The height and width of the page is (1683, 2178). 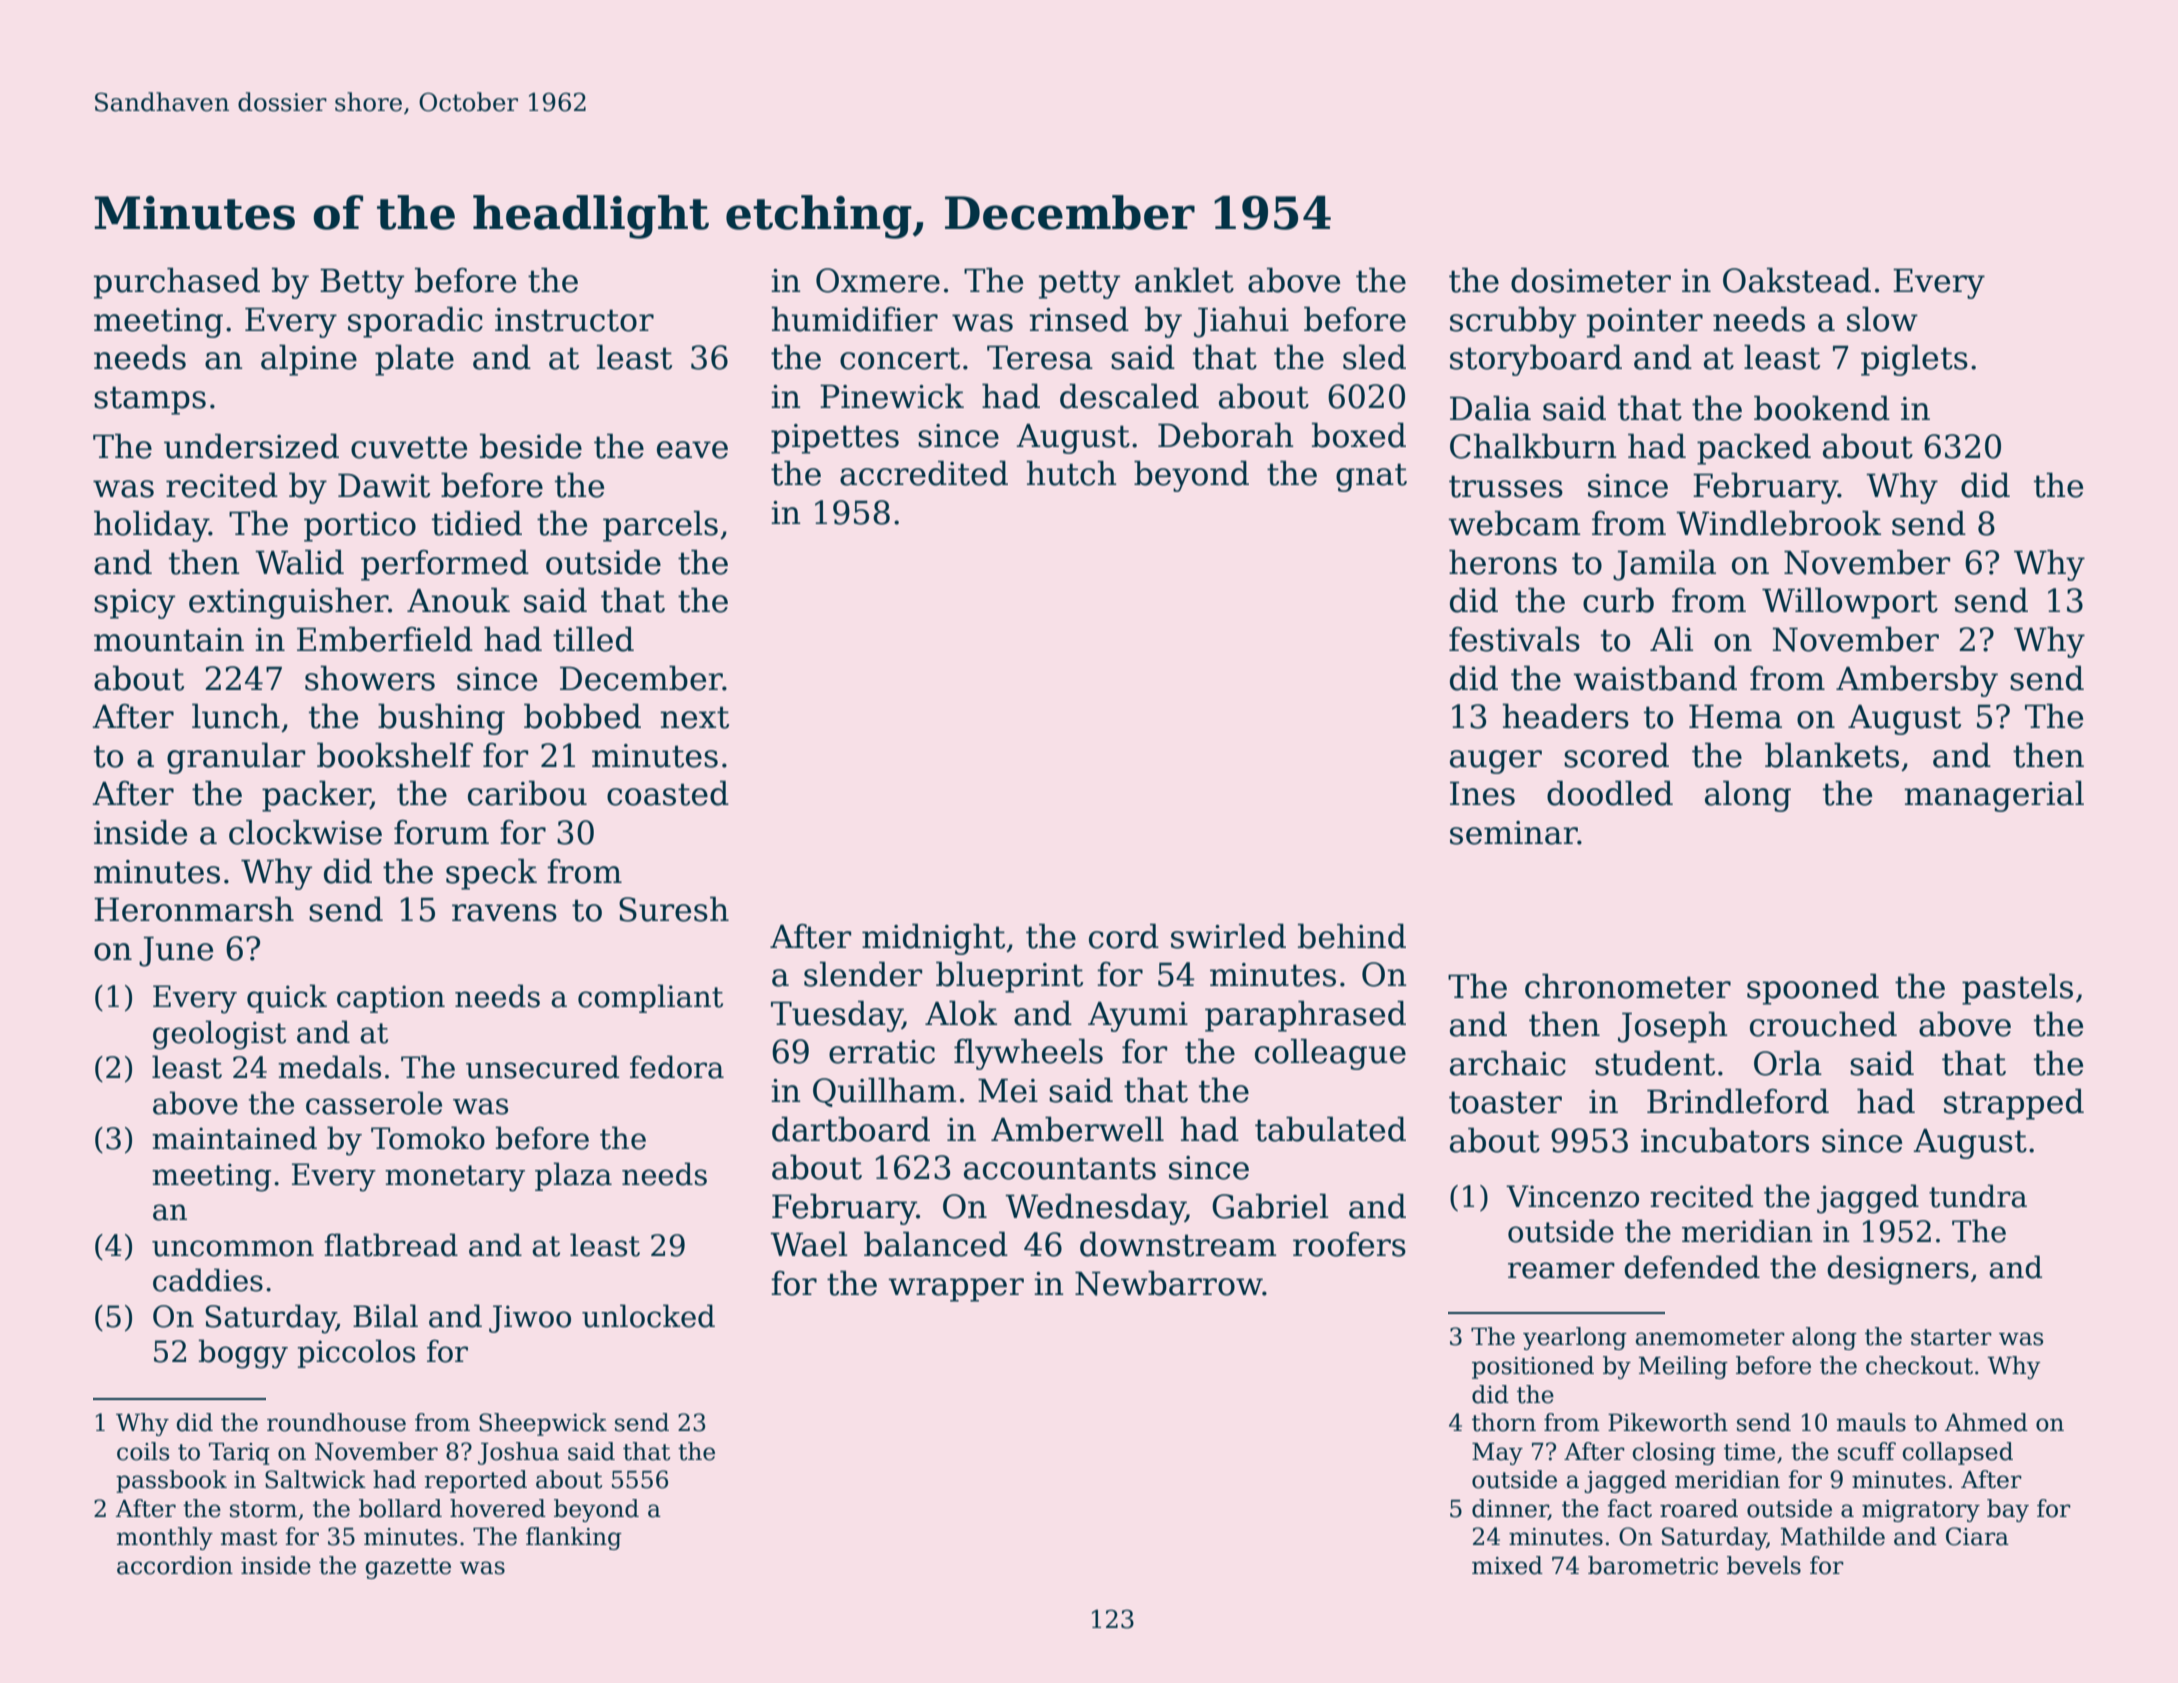 I want to click on dartboard, so click(x=851, y=1129).
